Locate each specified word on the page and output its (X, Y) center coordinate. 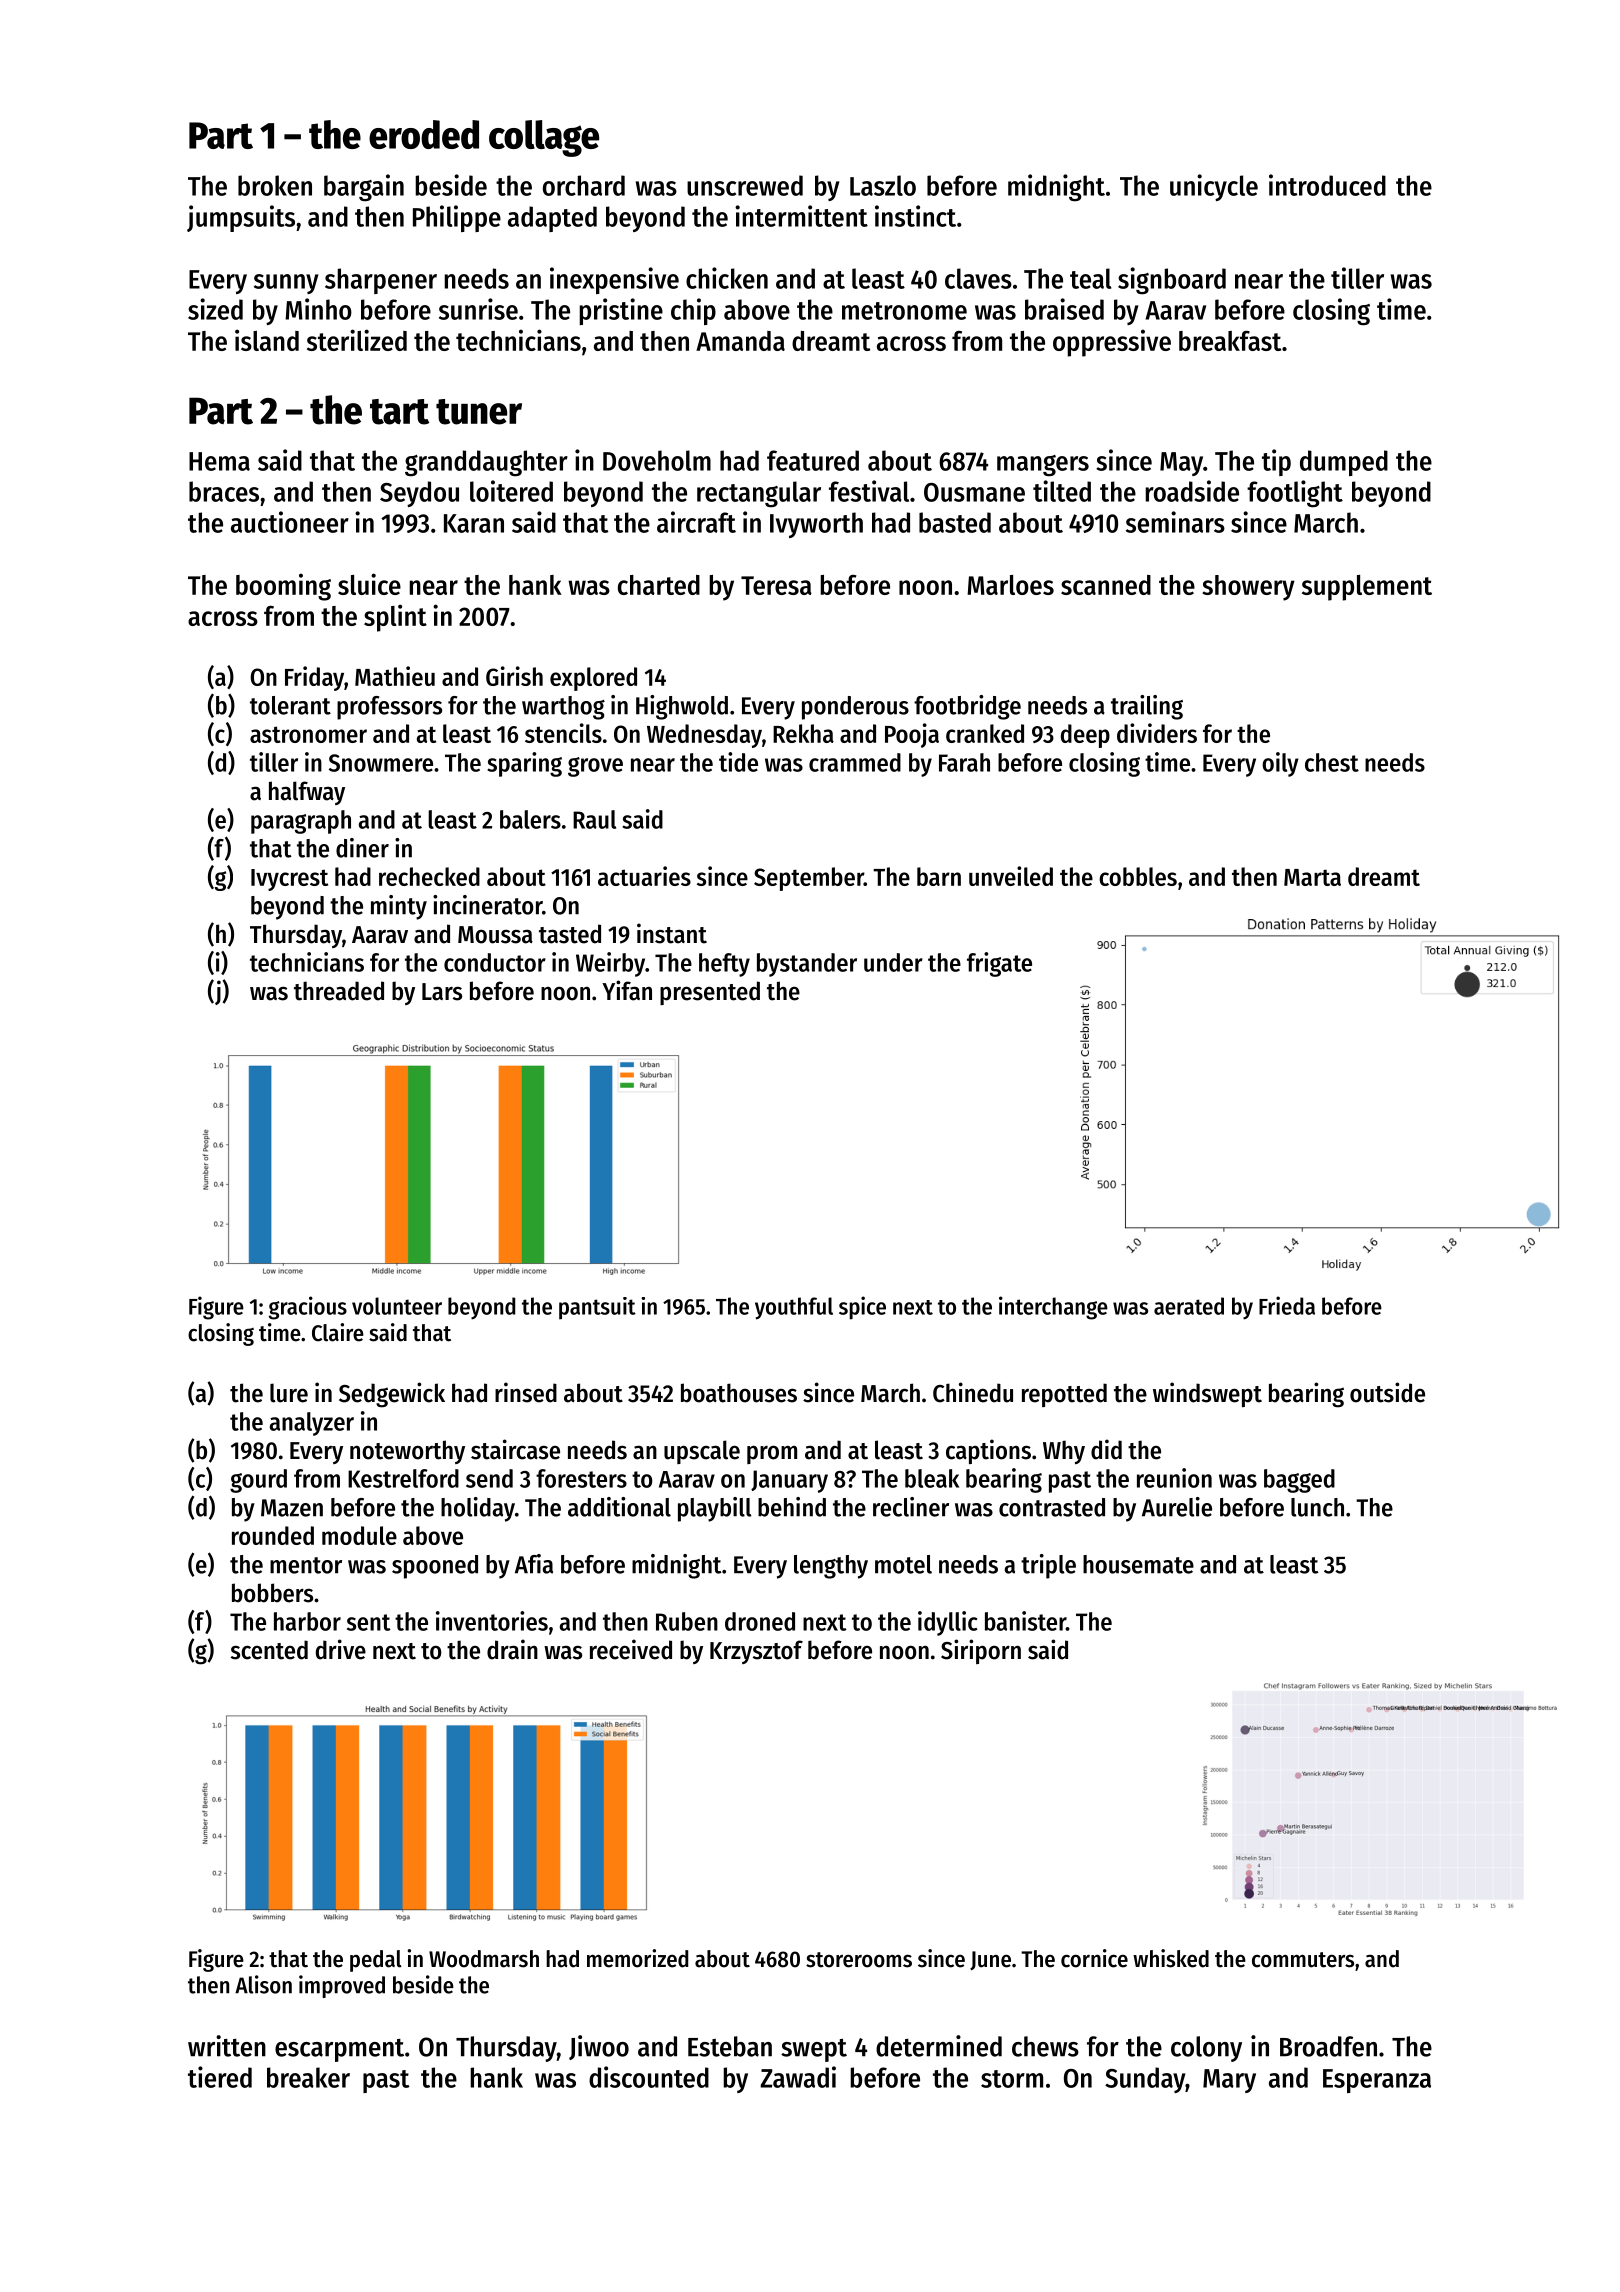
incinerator (487, 905)
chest (1332, 762)
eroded (424, 134)
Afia (534, 1564)
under (893, 962)
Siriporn (981, 1651)
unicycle (1214, 187)
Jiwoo (599, 2047)
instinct (915, 216)
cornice (1094, 1958)
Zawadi (798, 2077)
